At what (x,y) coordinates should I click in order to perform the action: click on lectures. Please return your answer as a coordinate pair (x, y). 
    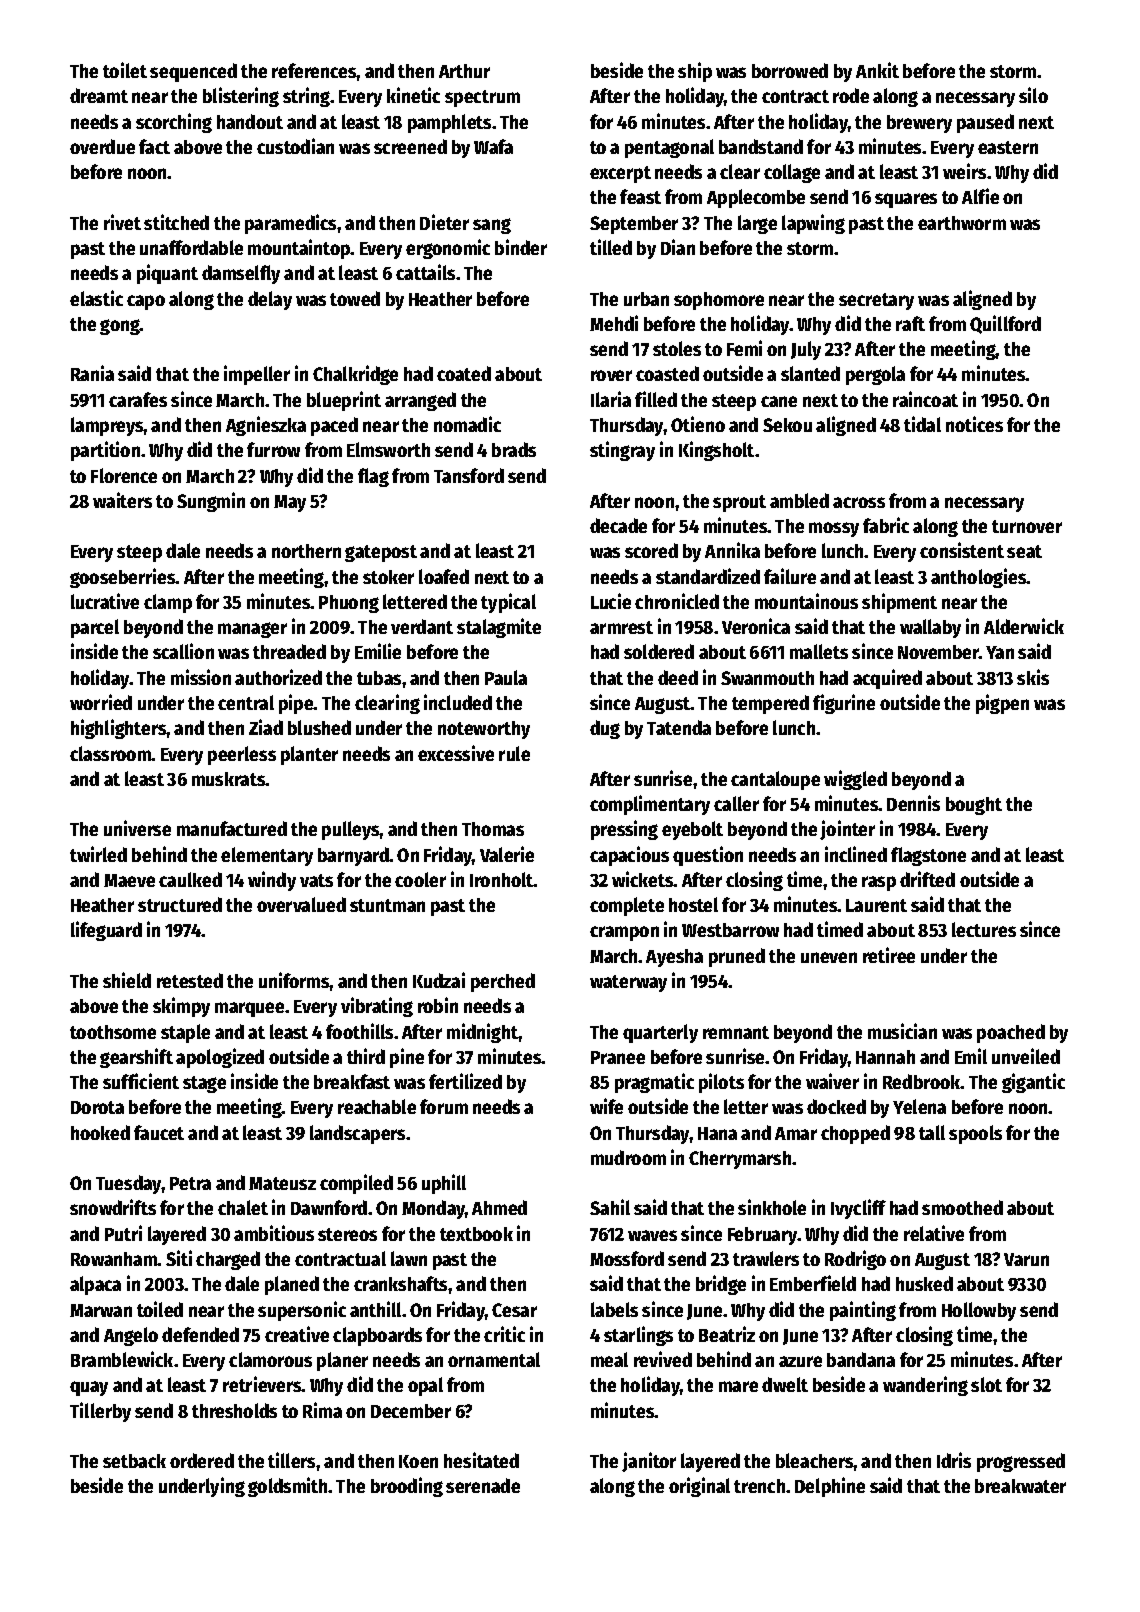
    Looking at the image, I should click on (984, 929).
